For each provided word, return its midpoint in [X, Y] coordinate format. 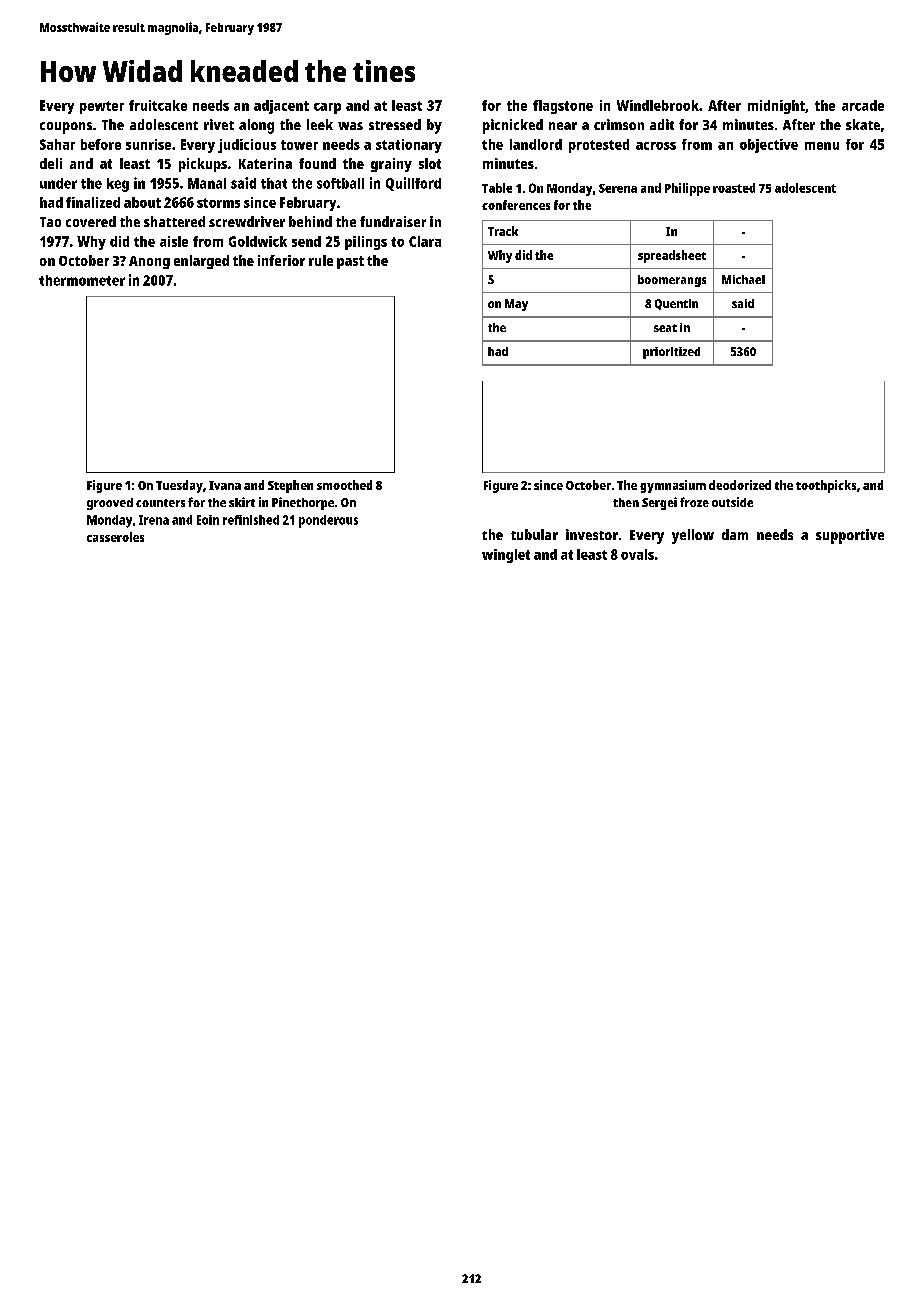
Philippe [687, 189]
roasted [734, 188]
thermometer [82, 280]
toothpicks [826, 486]
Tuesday [179, 486]
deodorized [740, 485]
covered [91, 221]
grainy [391, 165]
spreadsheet [672, 256]
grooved [110, 504]
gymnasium [673, 486]
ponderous [328, 521]
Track [503, 231]
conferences [516, 205]
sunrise [148, 144]
